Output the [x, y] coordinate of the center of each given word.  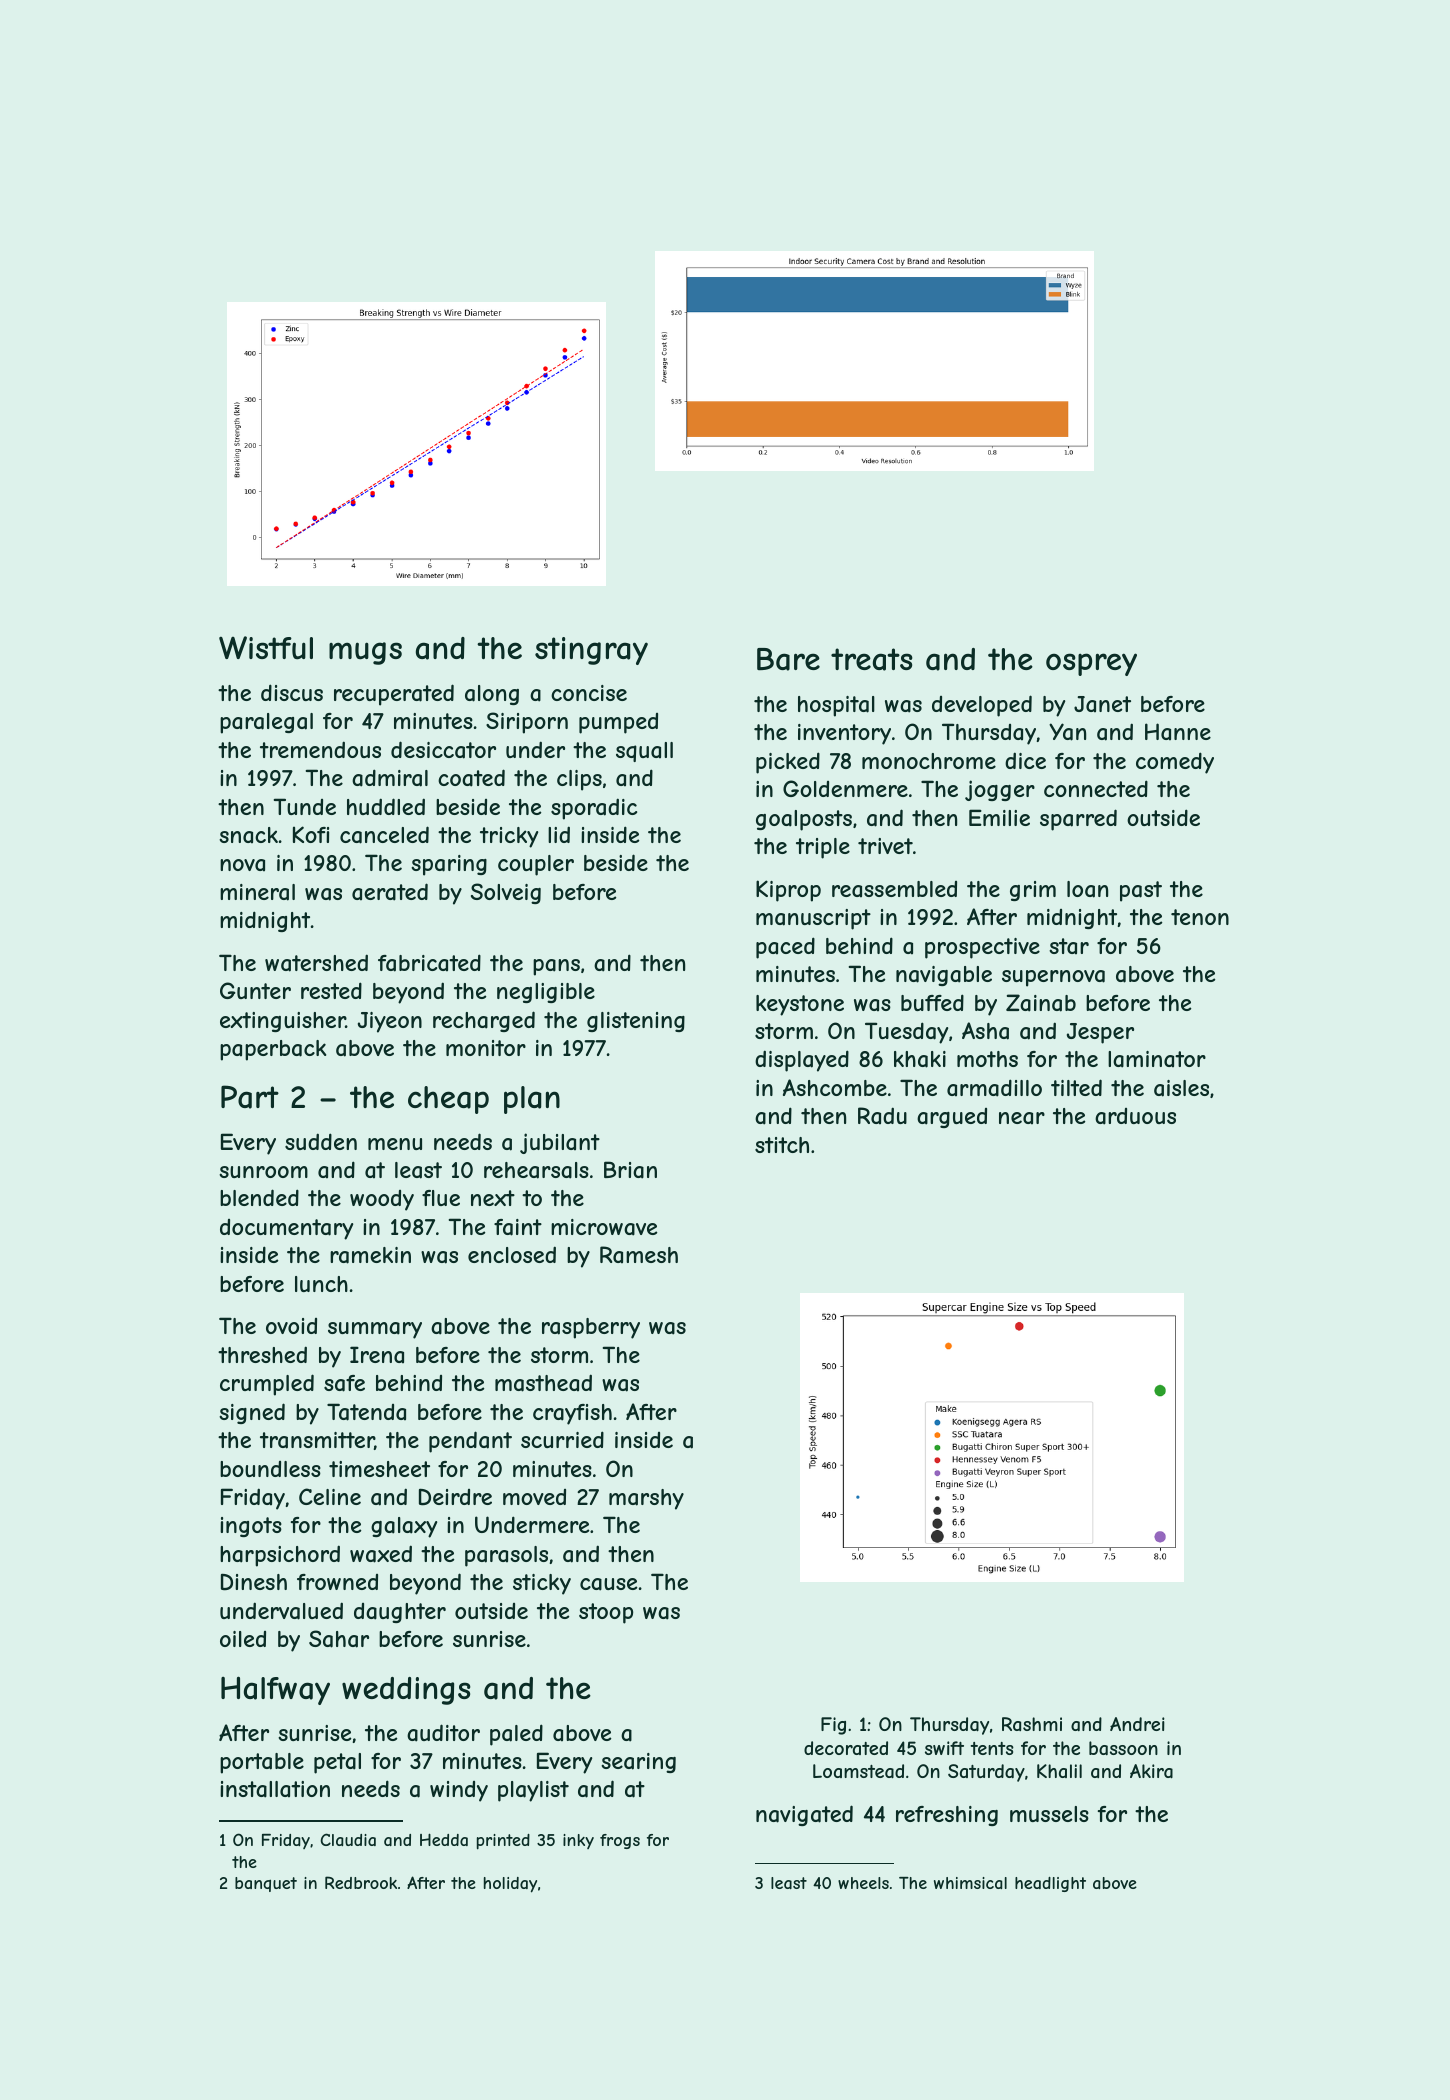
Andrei [1137, 1724]
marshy [646, 1499]
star [1069, 946]
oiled [243, 1639]
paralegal [266, 723]
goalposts [804, 820]
